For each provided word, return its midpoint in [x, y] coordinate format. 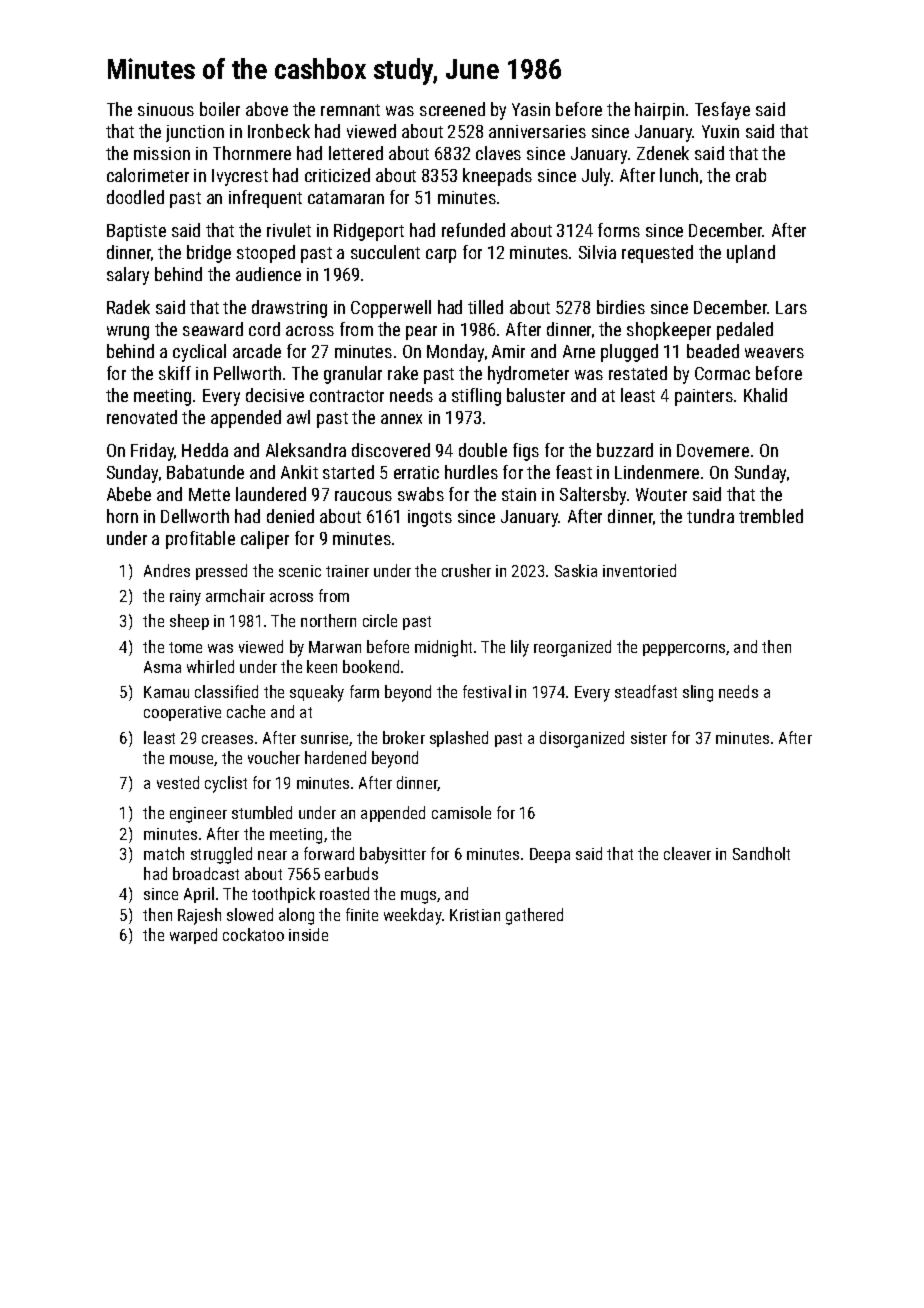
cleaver [687, 853]
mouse [192, 760]
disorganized [582, 739]
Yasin [531, 109]
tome [185, 647]
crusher [466, 570]
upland [751, 254]
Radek [128, 307]
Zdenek [663, 153]
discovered [391, 450]
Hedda [205, 450]
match [164, 853]
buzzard [625, 450]
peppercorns [684, 650]
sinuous [166, 109]
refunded [473, 230]
